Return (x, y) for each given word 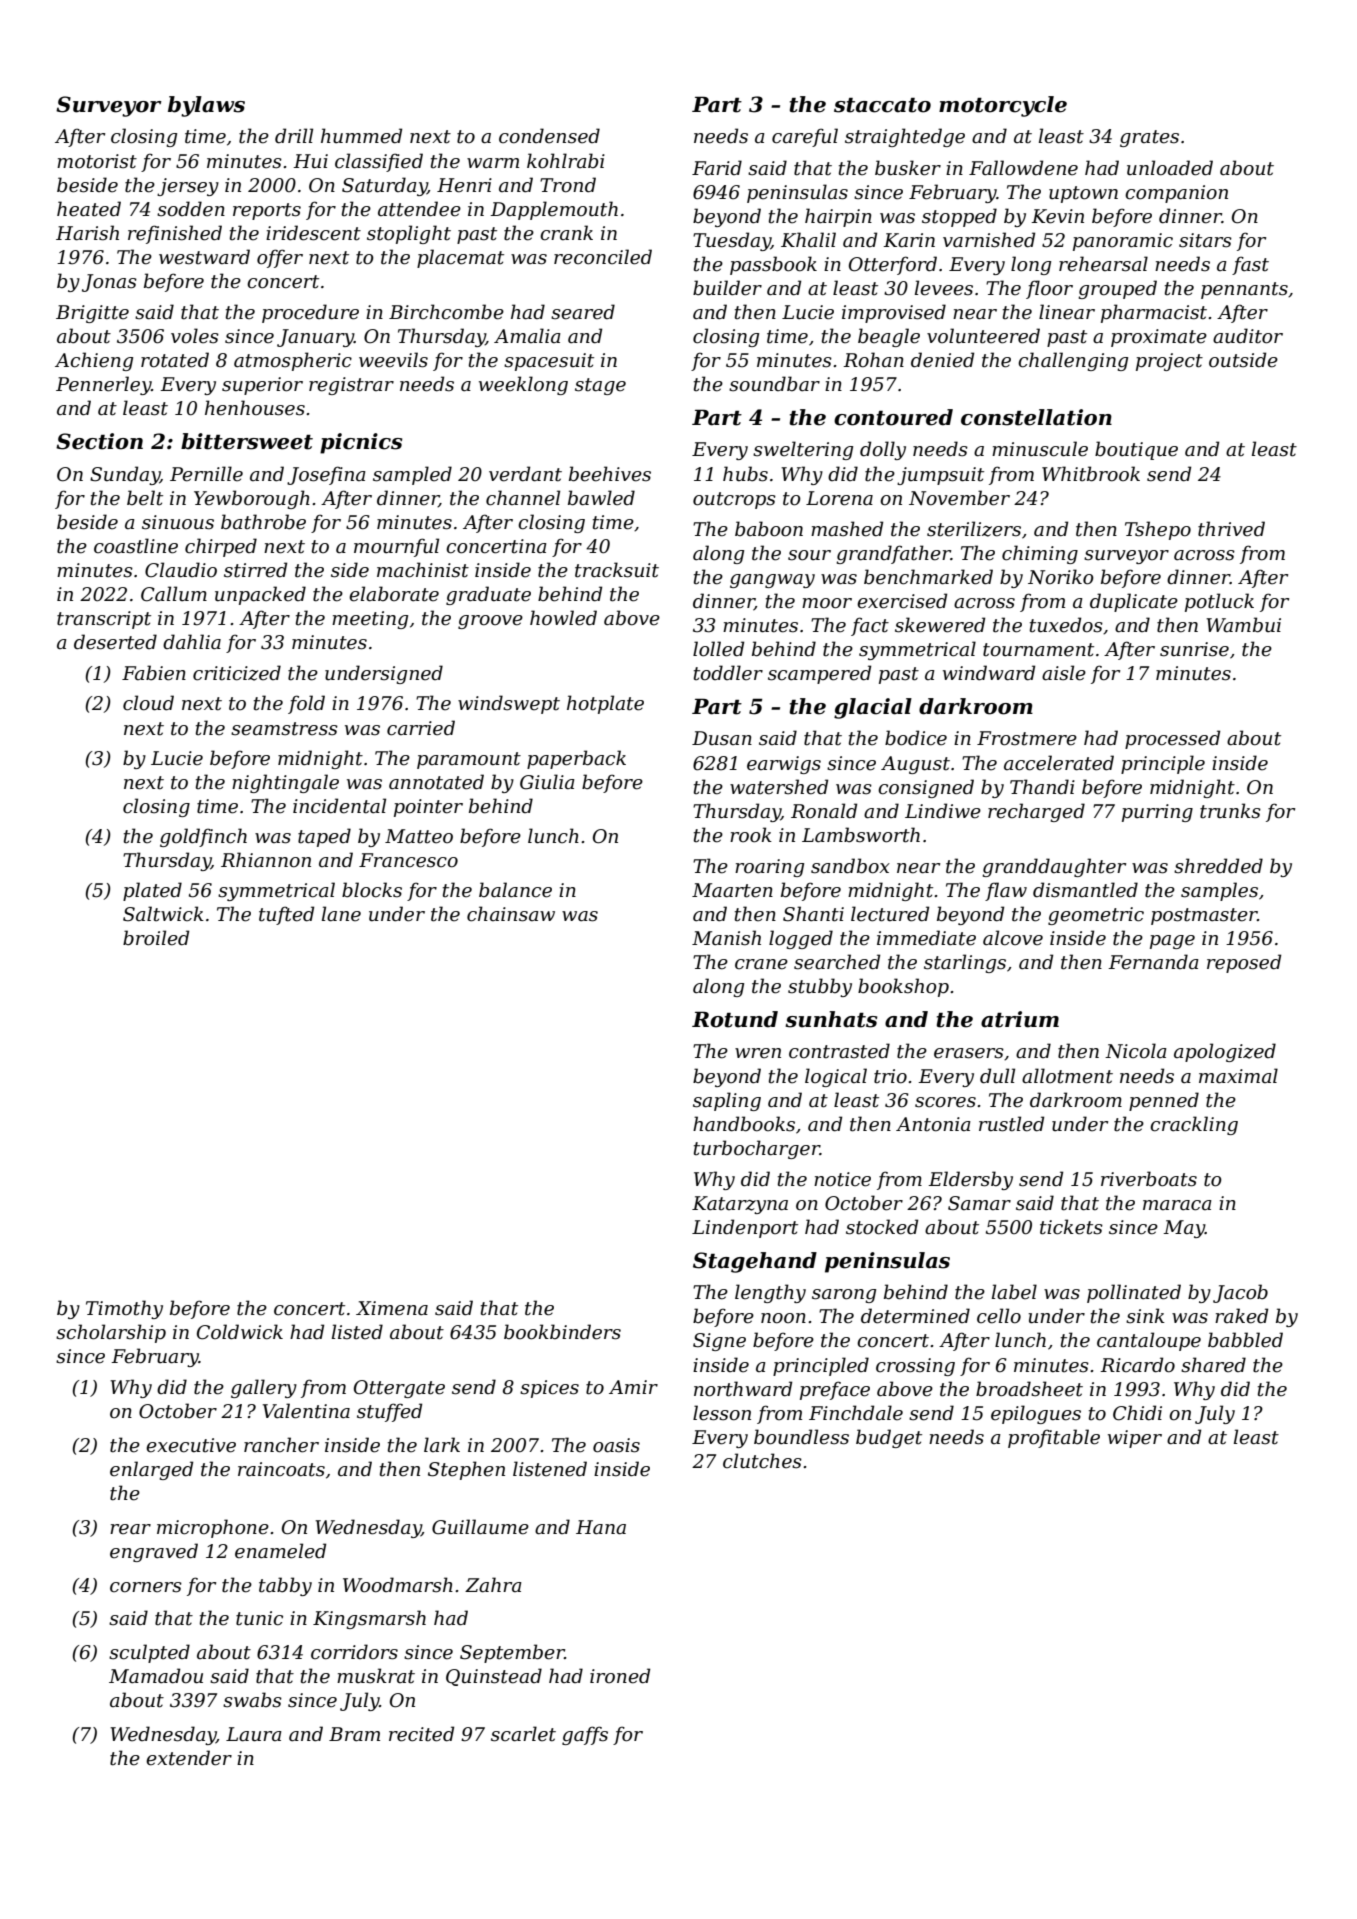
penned (1164, 1101)
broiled (156, 938)
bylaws (206, 106)
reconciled (603, 257)
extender (189, 1758)
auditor (1248, 336)
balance (515, 890)
